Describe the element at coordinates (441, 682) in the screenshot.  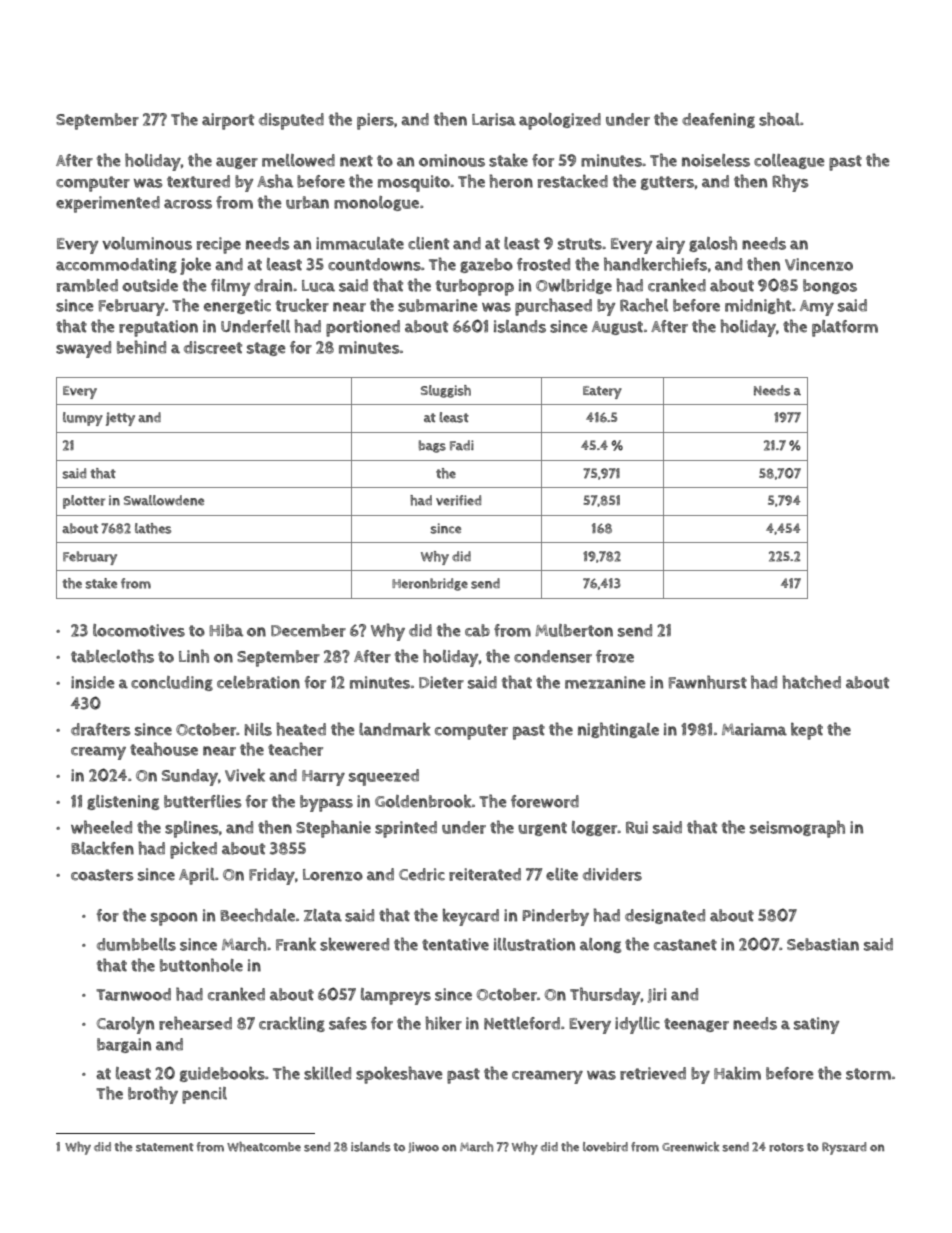
I see `Dieter` at that location.
